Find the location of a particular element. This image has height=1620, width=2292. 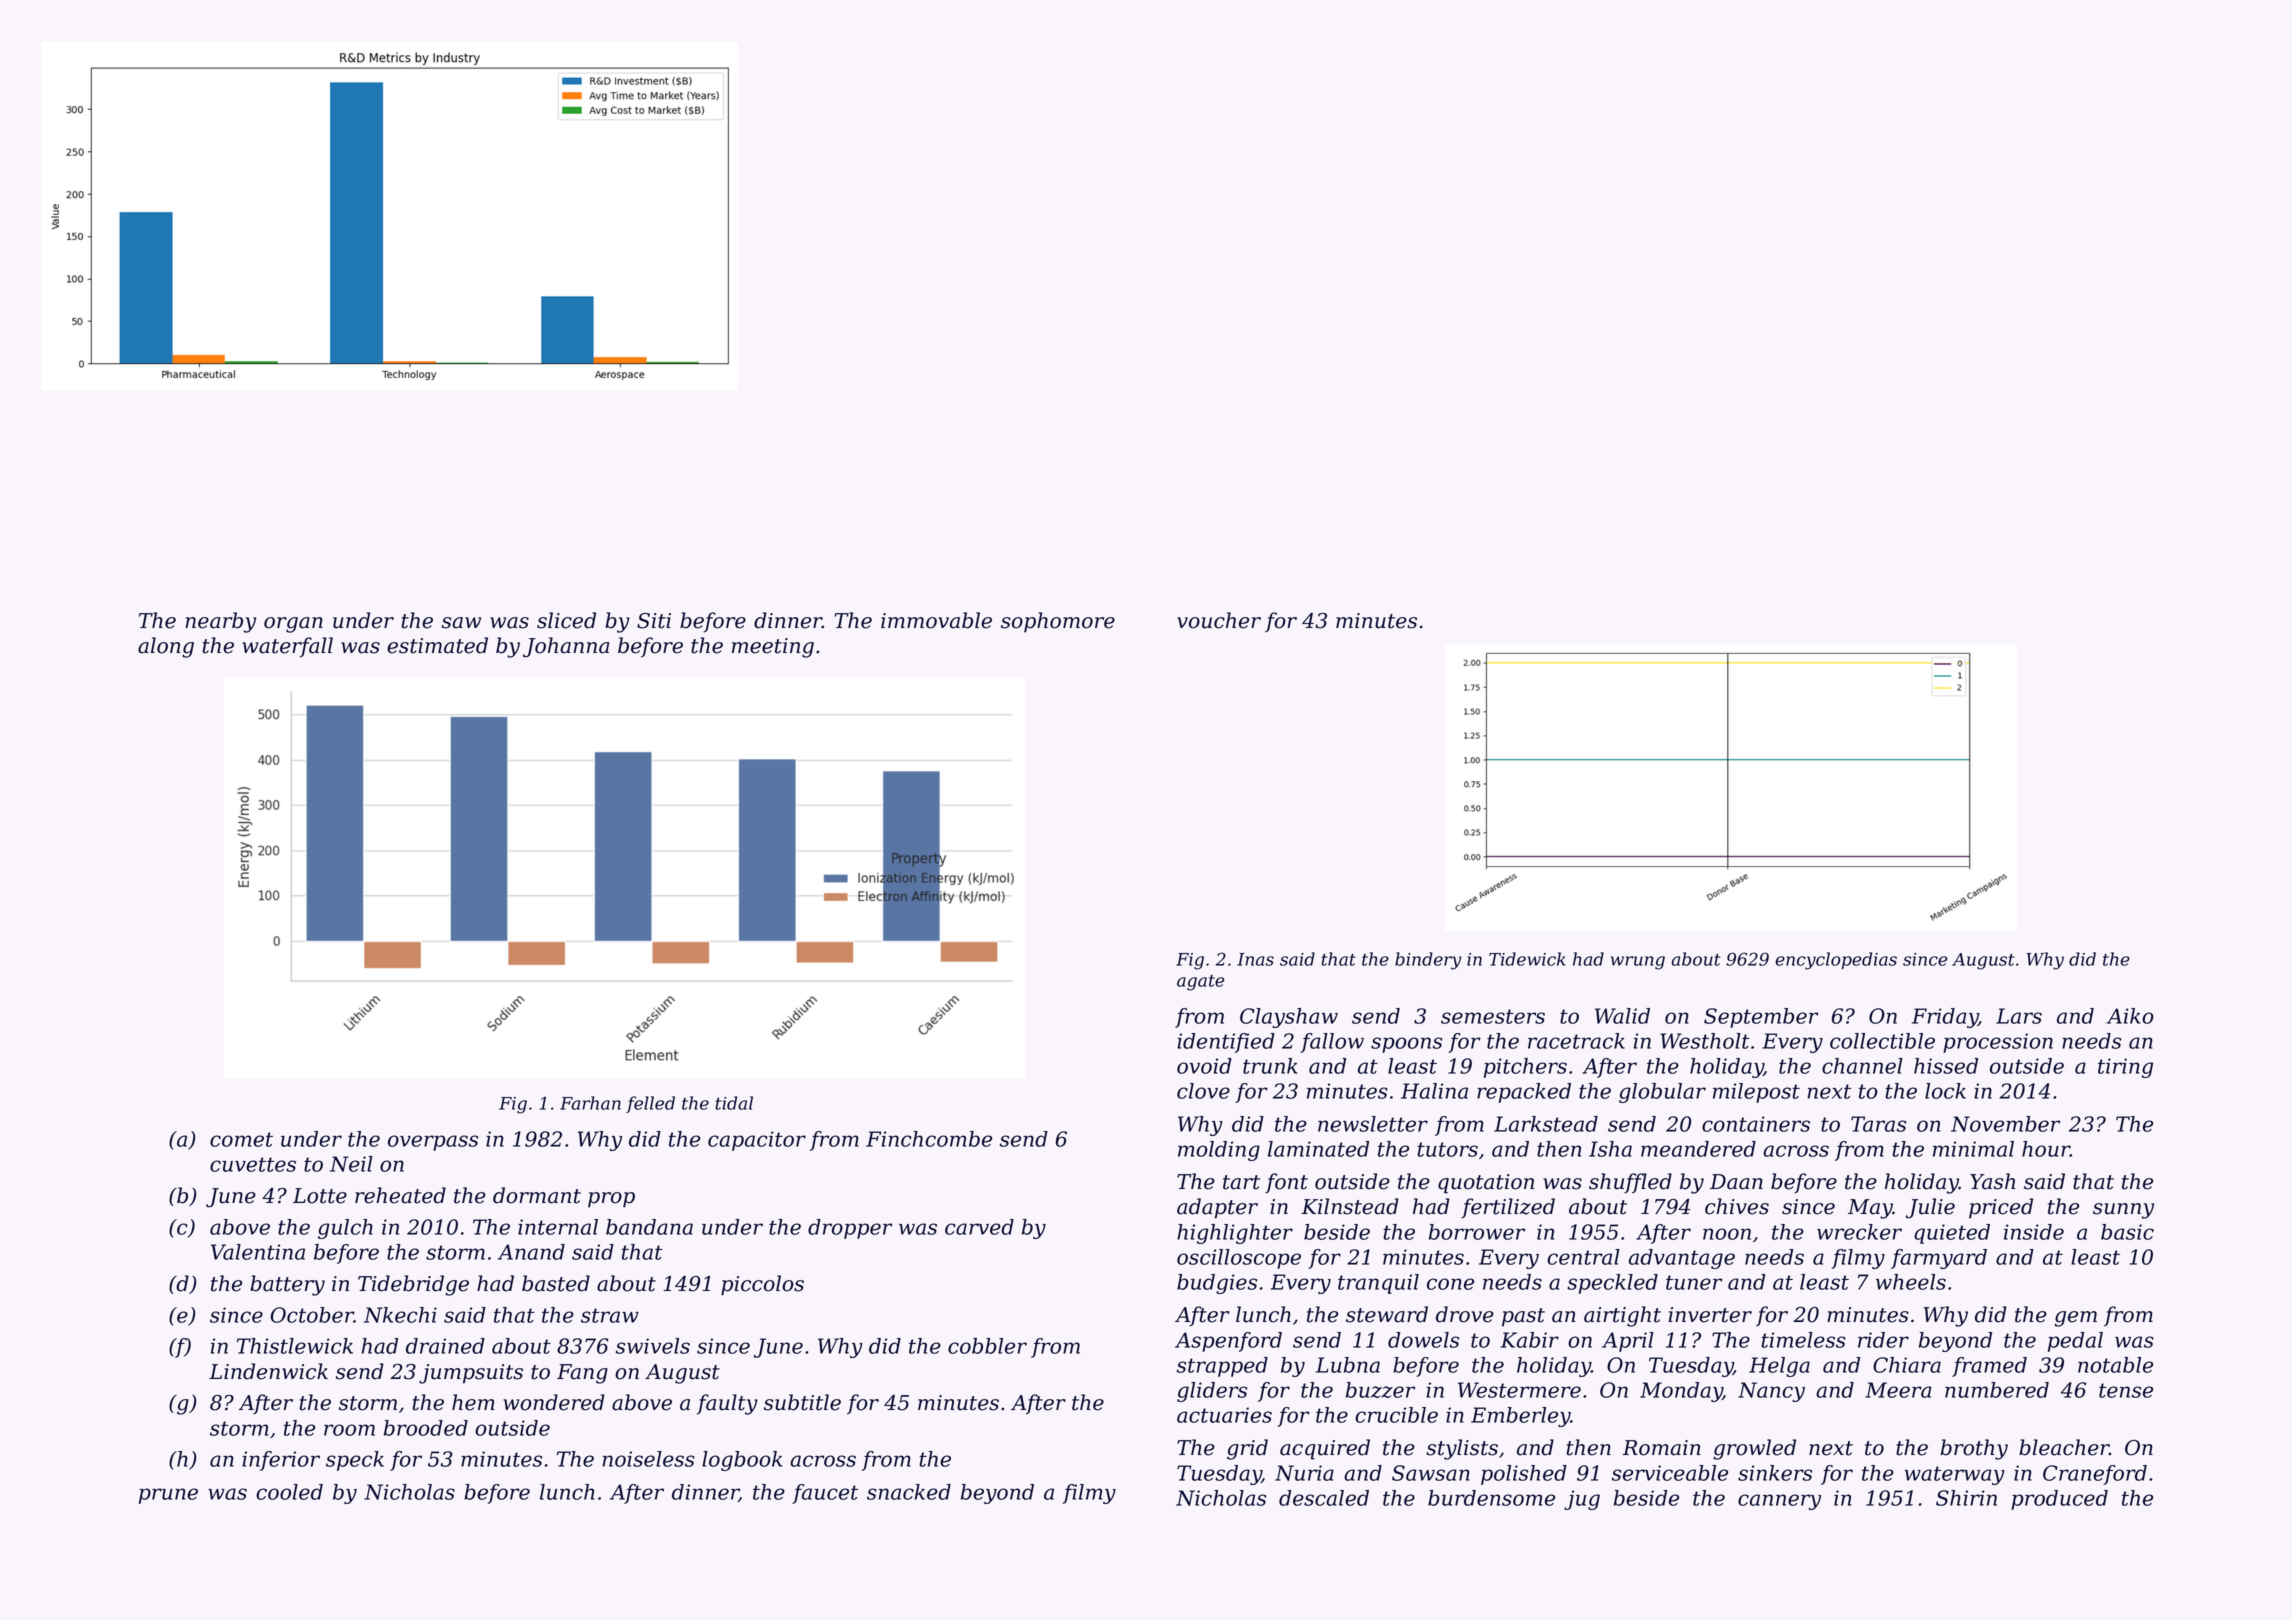

immovable is located at coordinates (936, 620).
